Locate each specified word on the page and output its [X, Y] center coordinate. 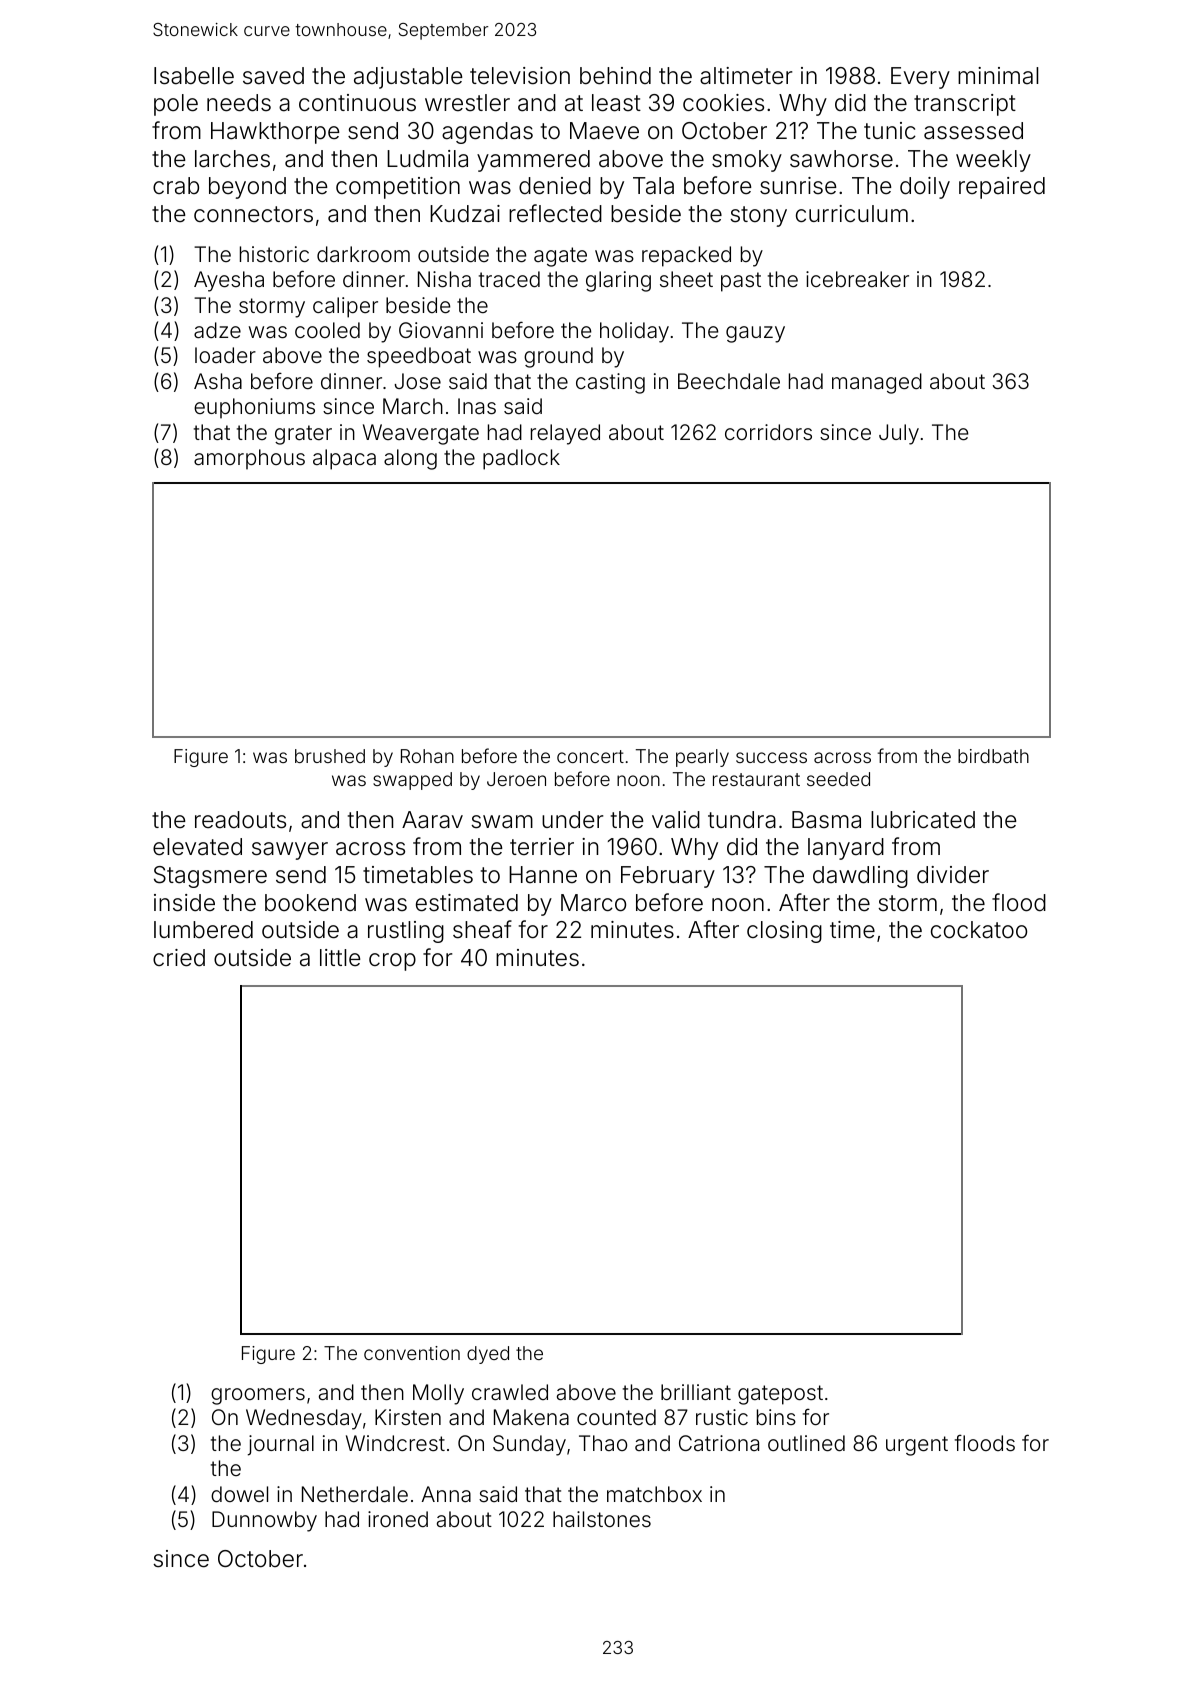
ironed [398, 1519]
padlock [521, 459]
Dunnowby [264, 1521]
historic [274, 254]
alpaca [344, 459]
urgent [917, 1446]
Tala [653, 186]
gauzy [755, 334]
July [899, 434]
